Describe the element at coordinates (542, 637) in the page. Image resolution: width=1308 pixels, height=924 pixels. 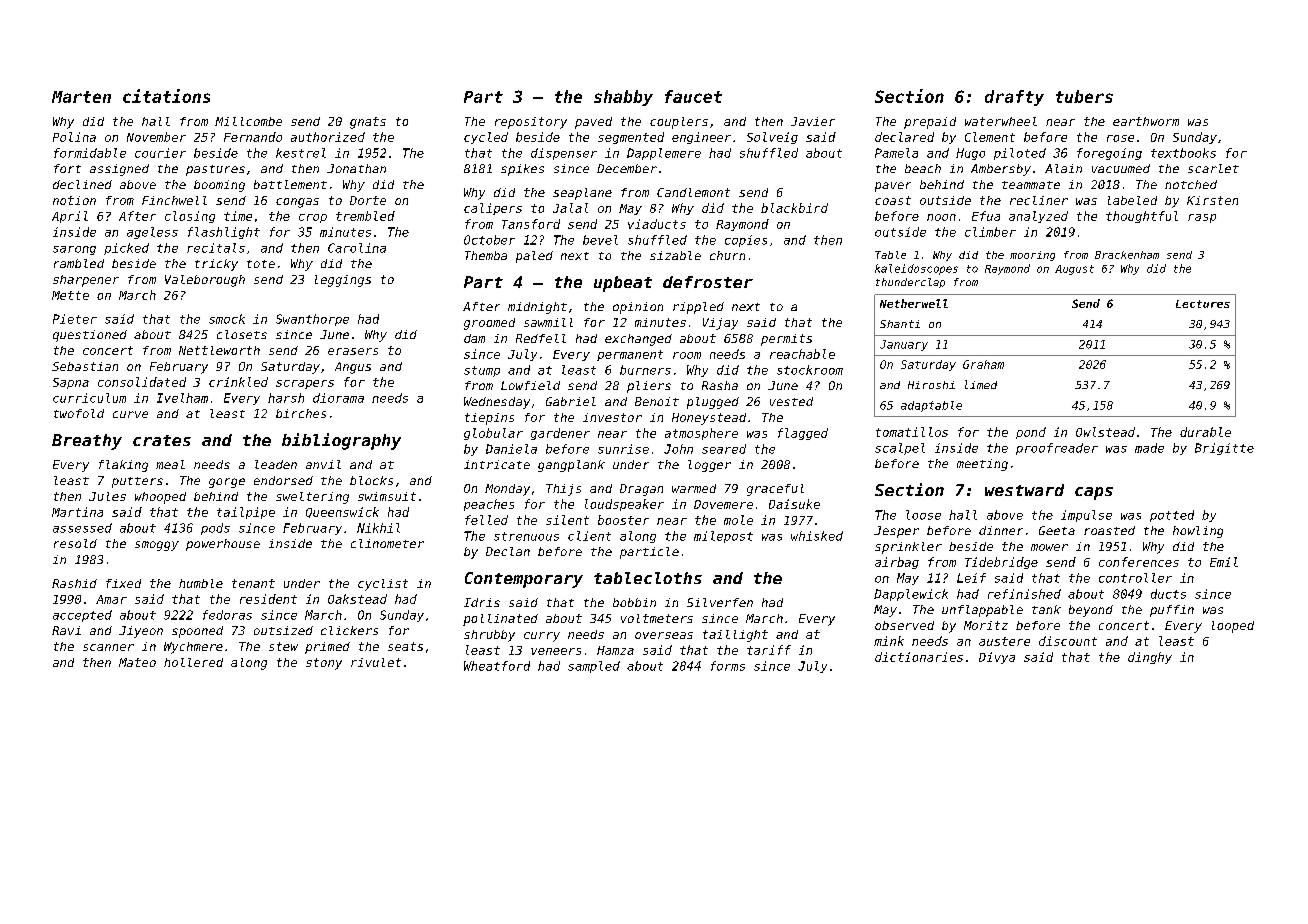
I see `curry` at that location.
